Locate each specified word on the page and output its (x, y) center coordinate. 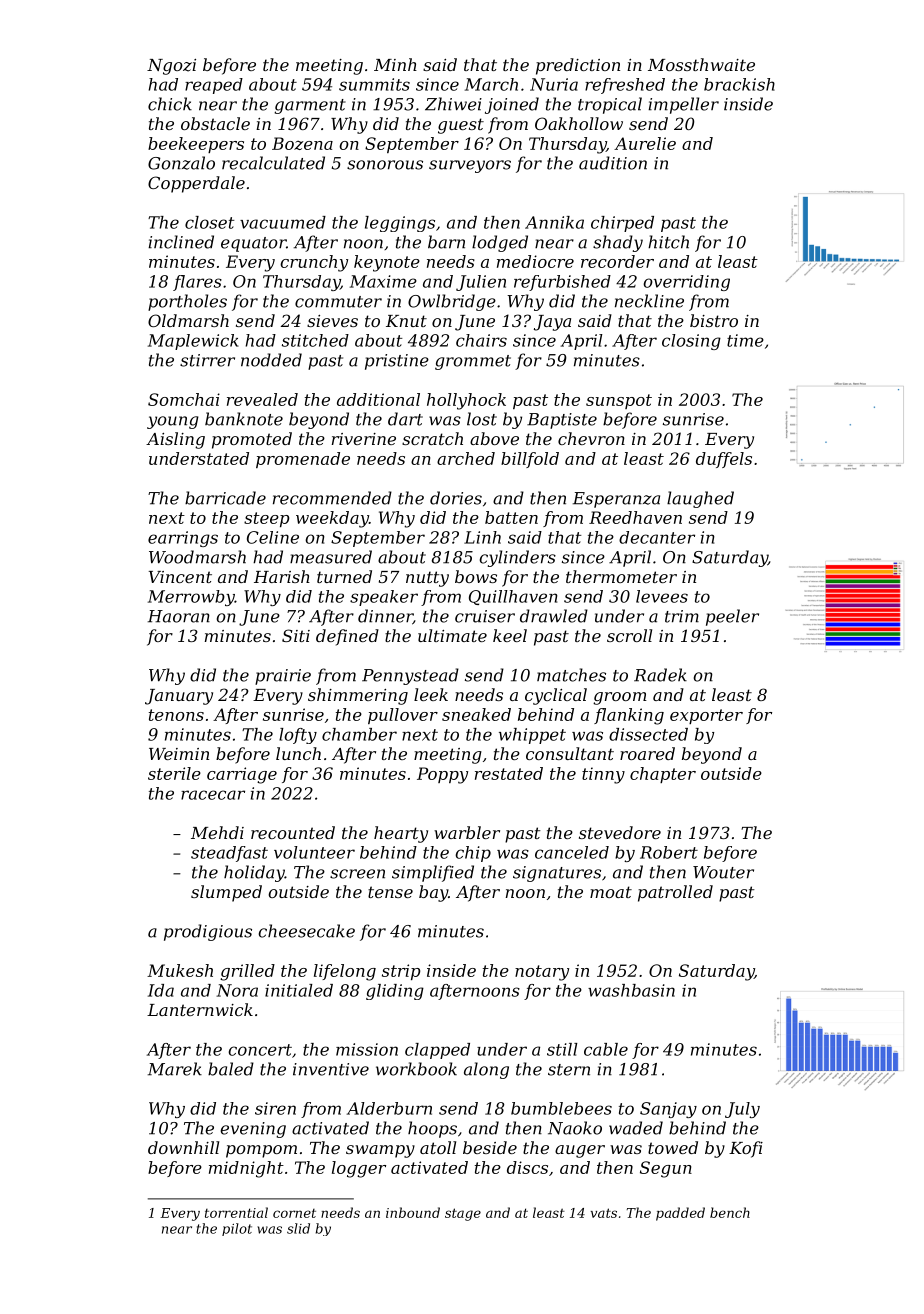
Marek (175, 1069)
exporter (706, 716)
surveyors (470, 166)
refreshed (625, 86)
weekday (332, 519)
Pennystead (410, 676)
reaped (214, 86)
